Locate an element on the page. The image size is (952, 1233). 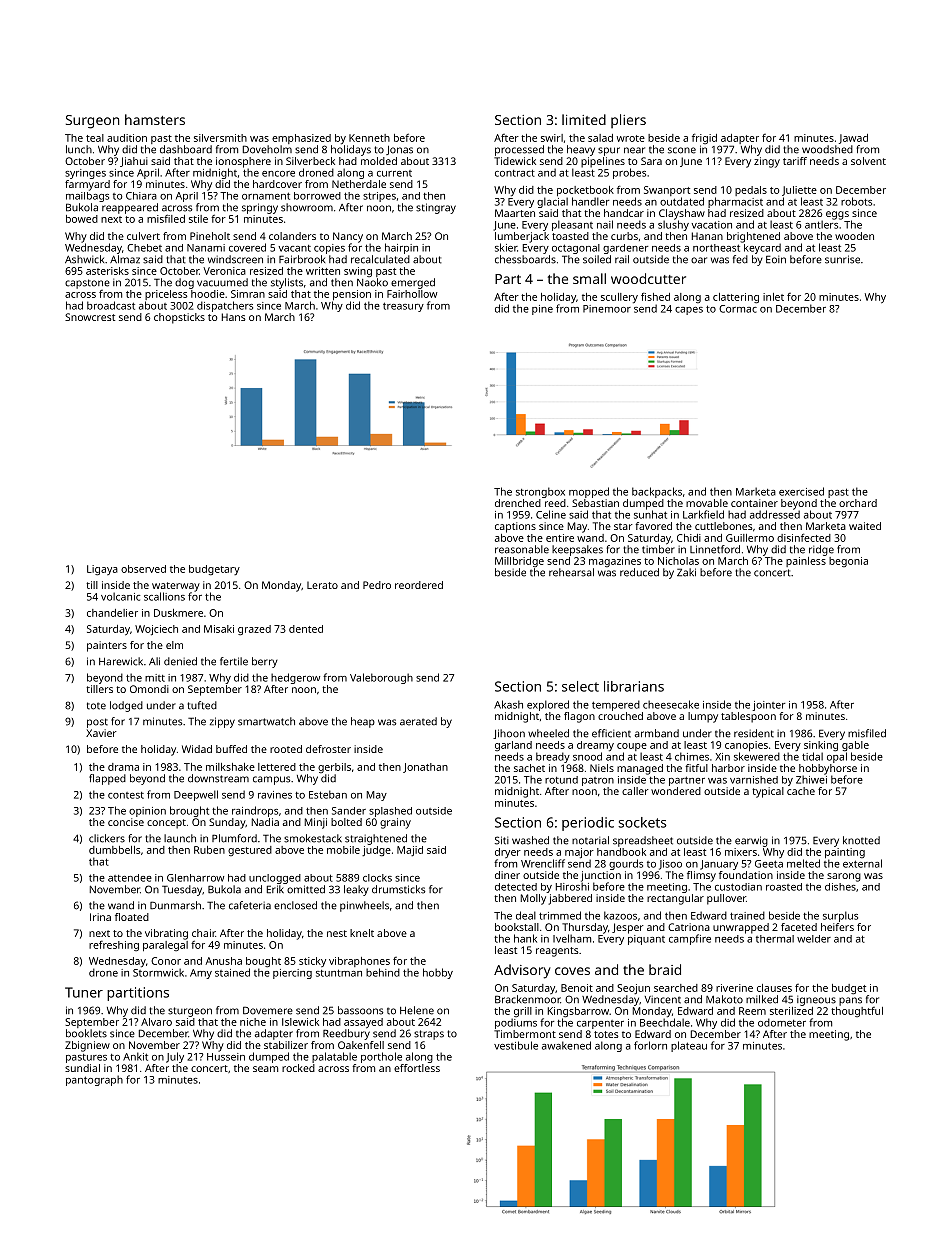
Misaki is located at coordinates (219, 629).
